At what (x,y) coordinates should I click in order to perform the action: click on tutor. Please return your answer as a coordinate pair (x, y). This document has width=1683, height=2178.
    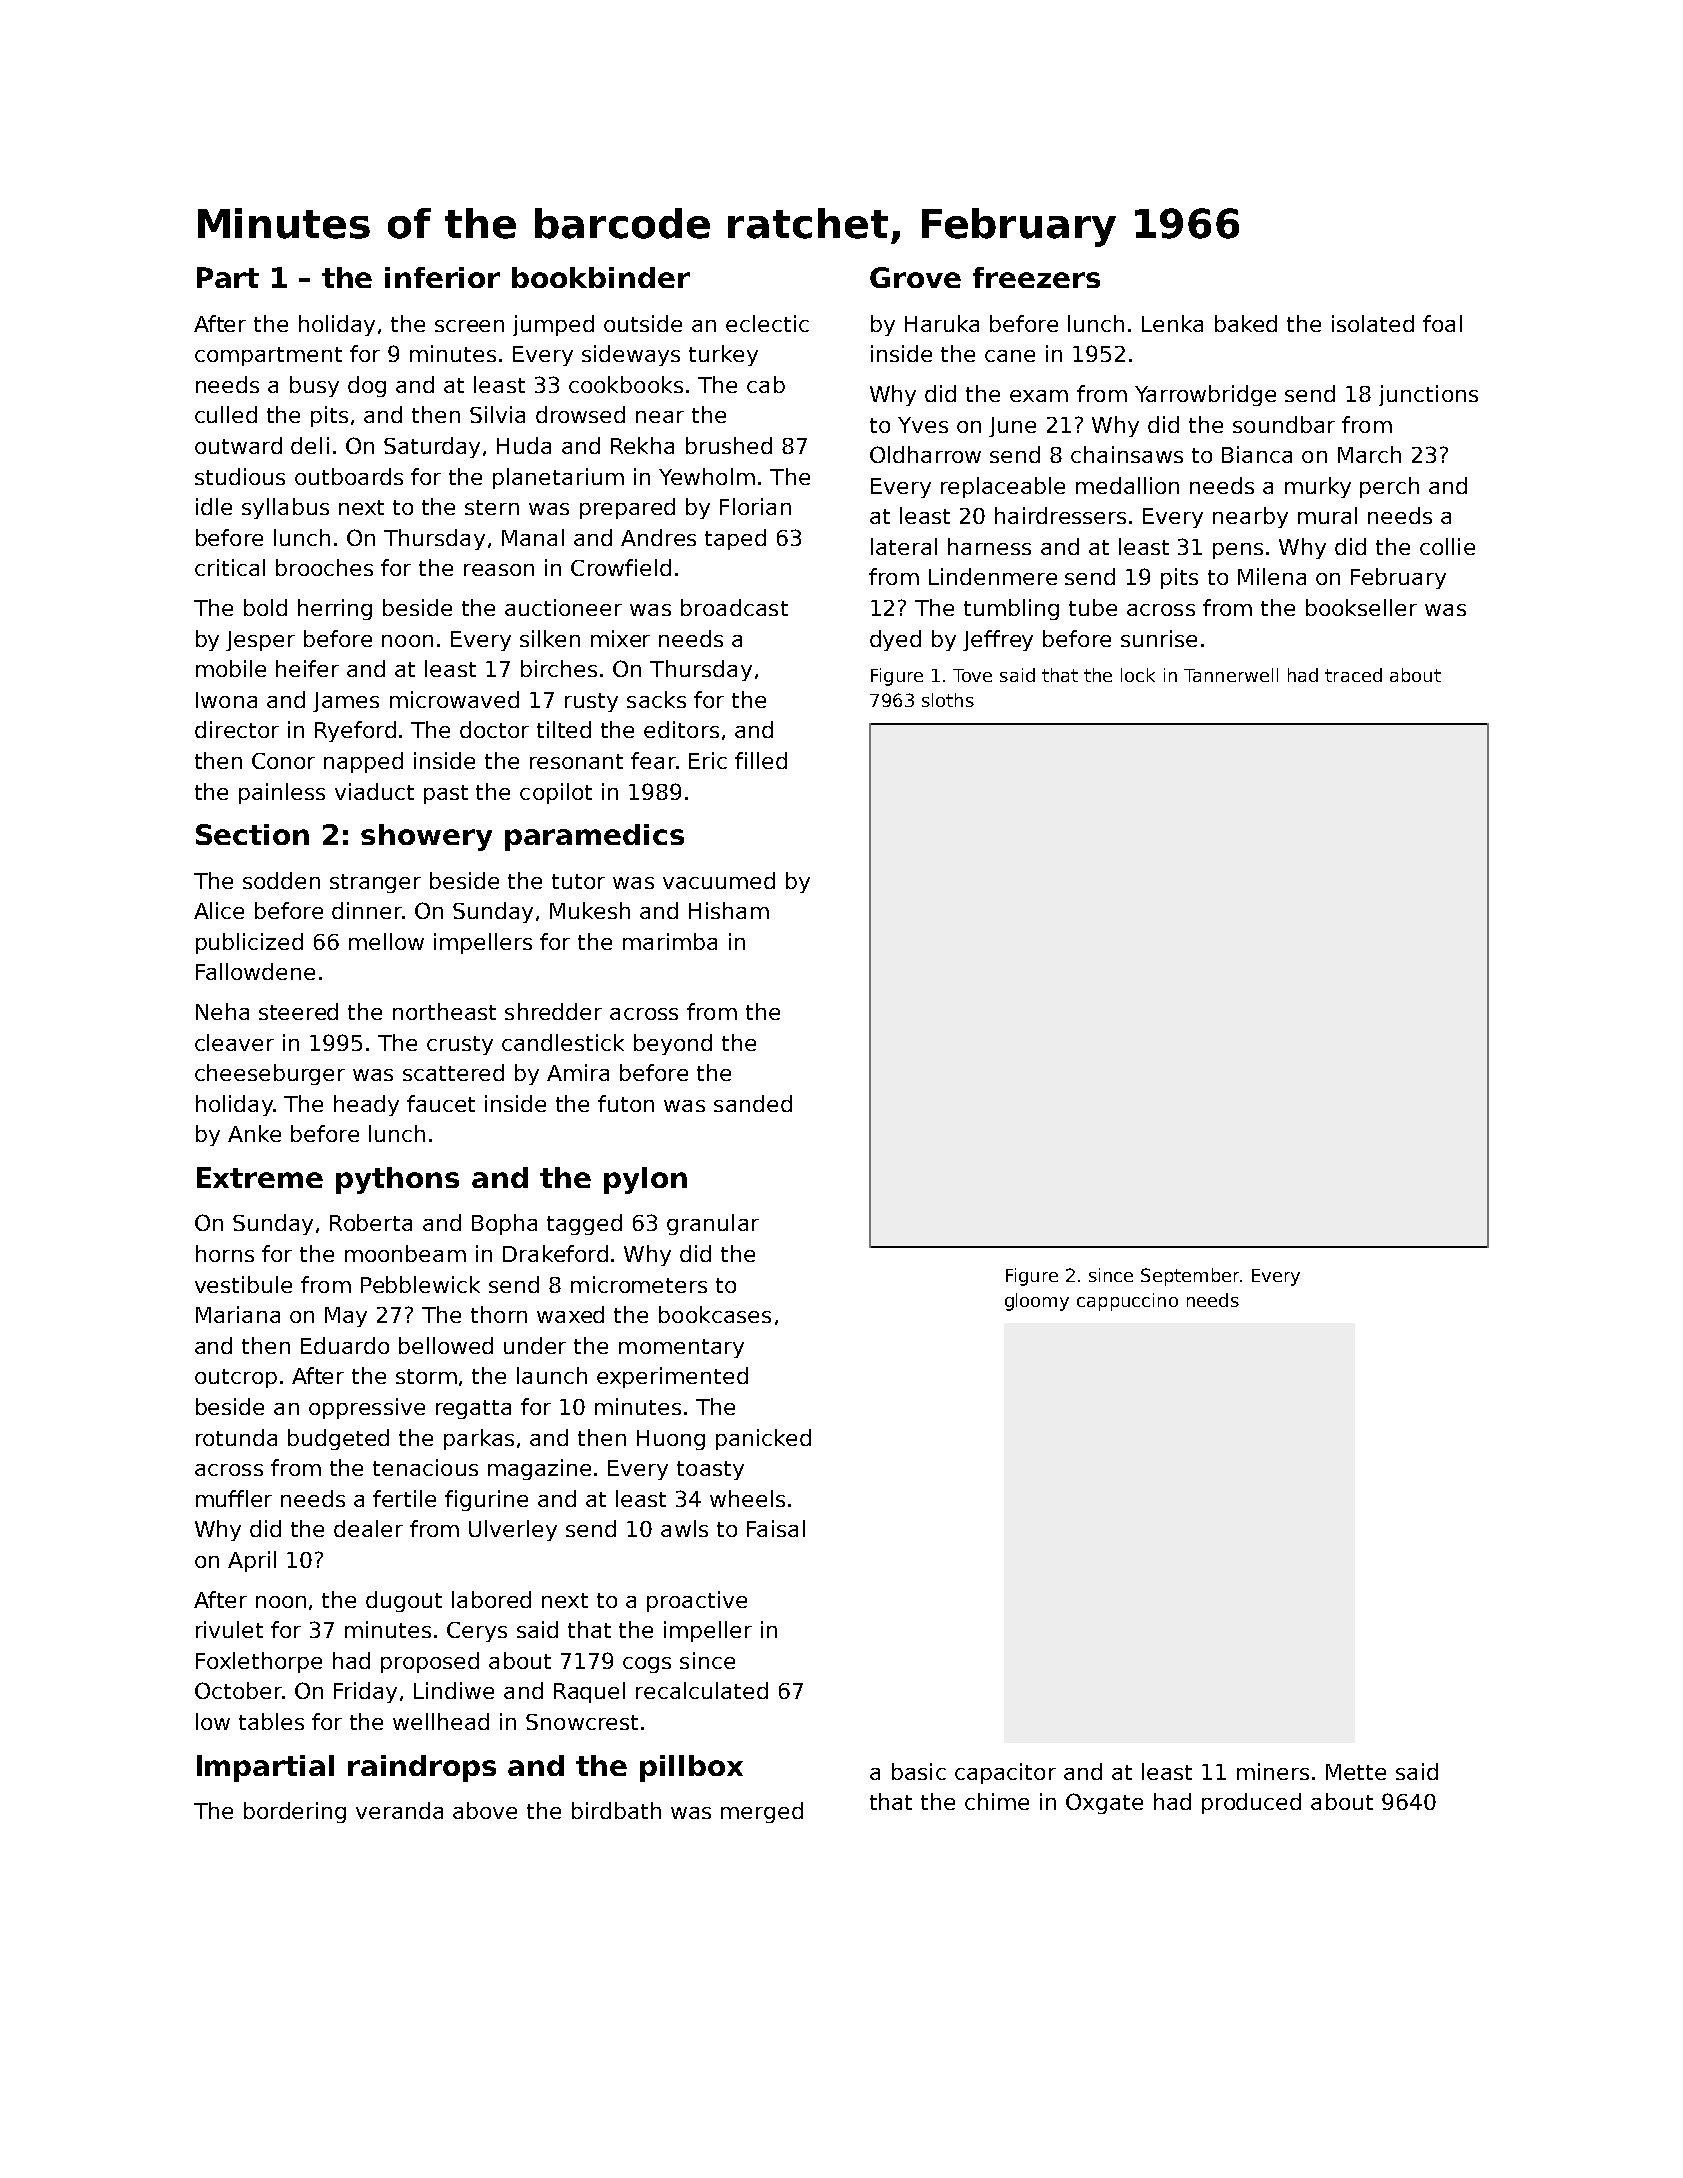
    Looking at the image, I should click on (578, 881).
